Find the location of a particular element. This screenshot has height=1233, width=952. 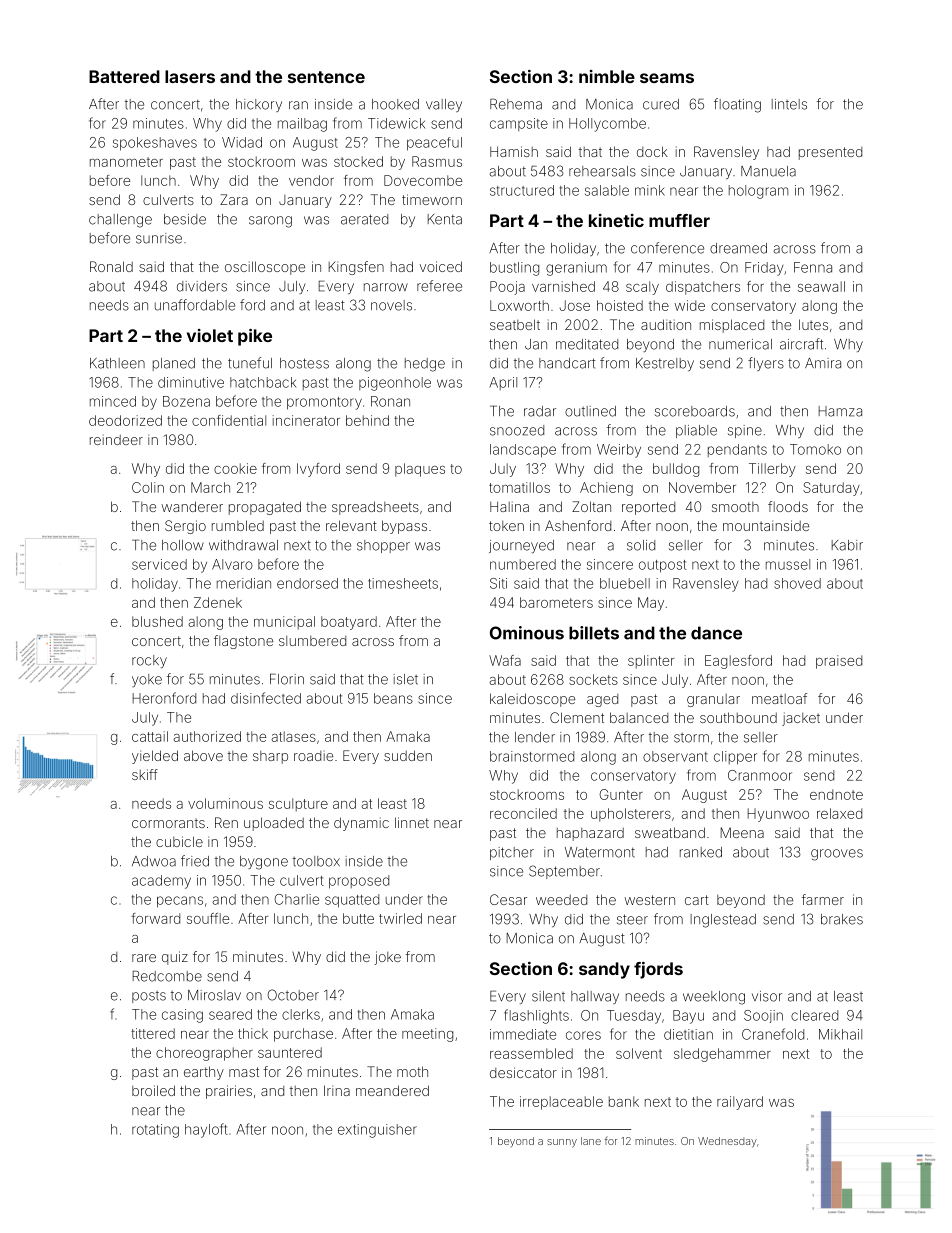

meandered is located at coordinates (392, 1090).
